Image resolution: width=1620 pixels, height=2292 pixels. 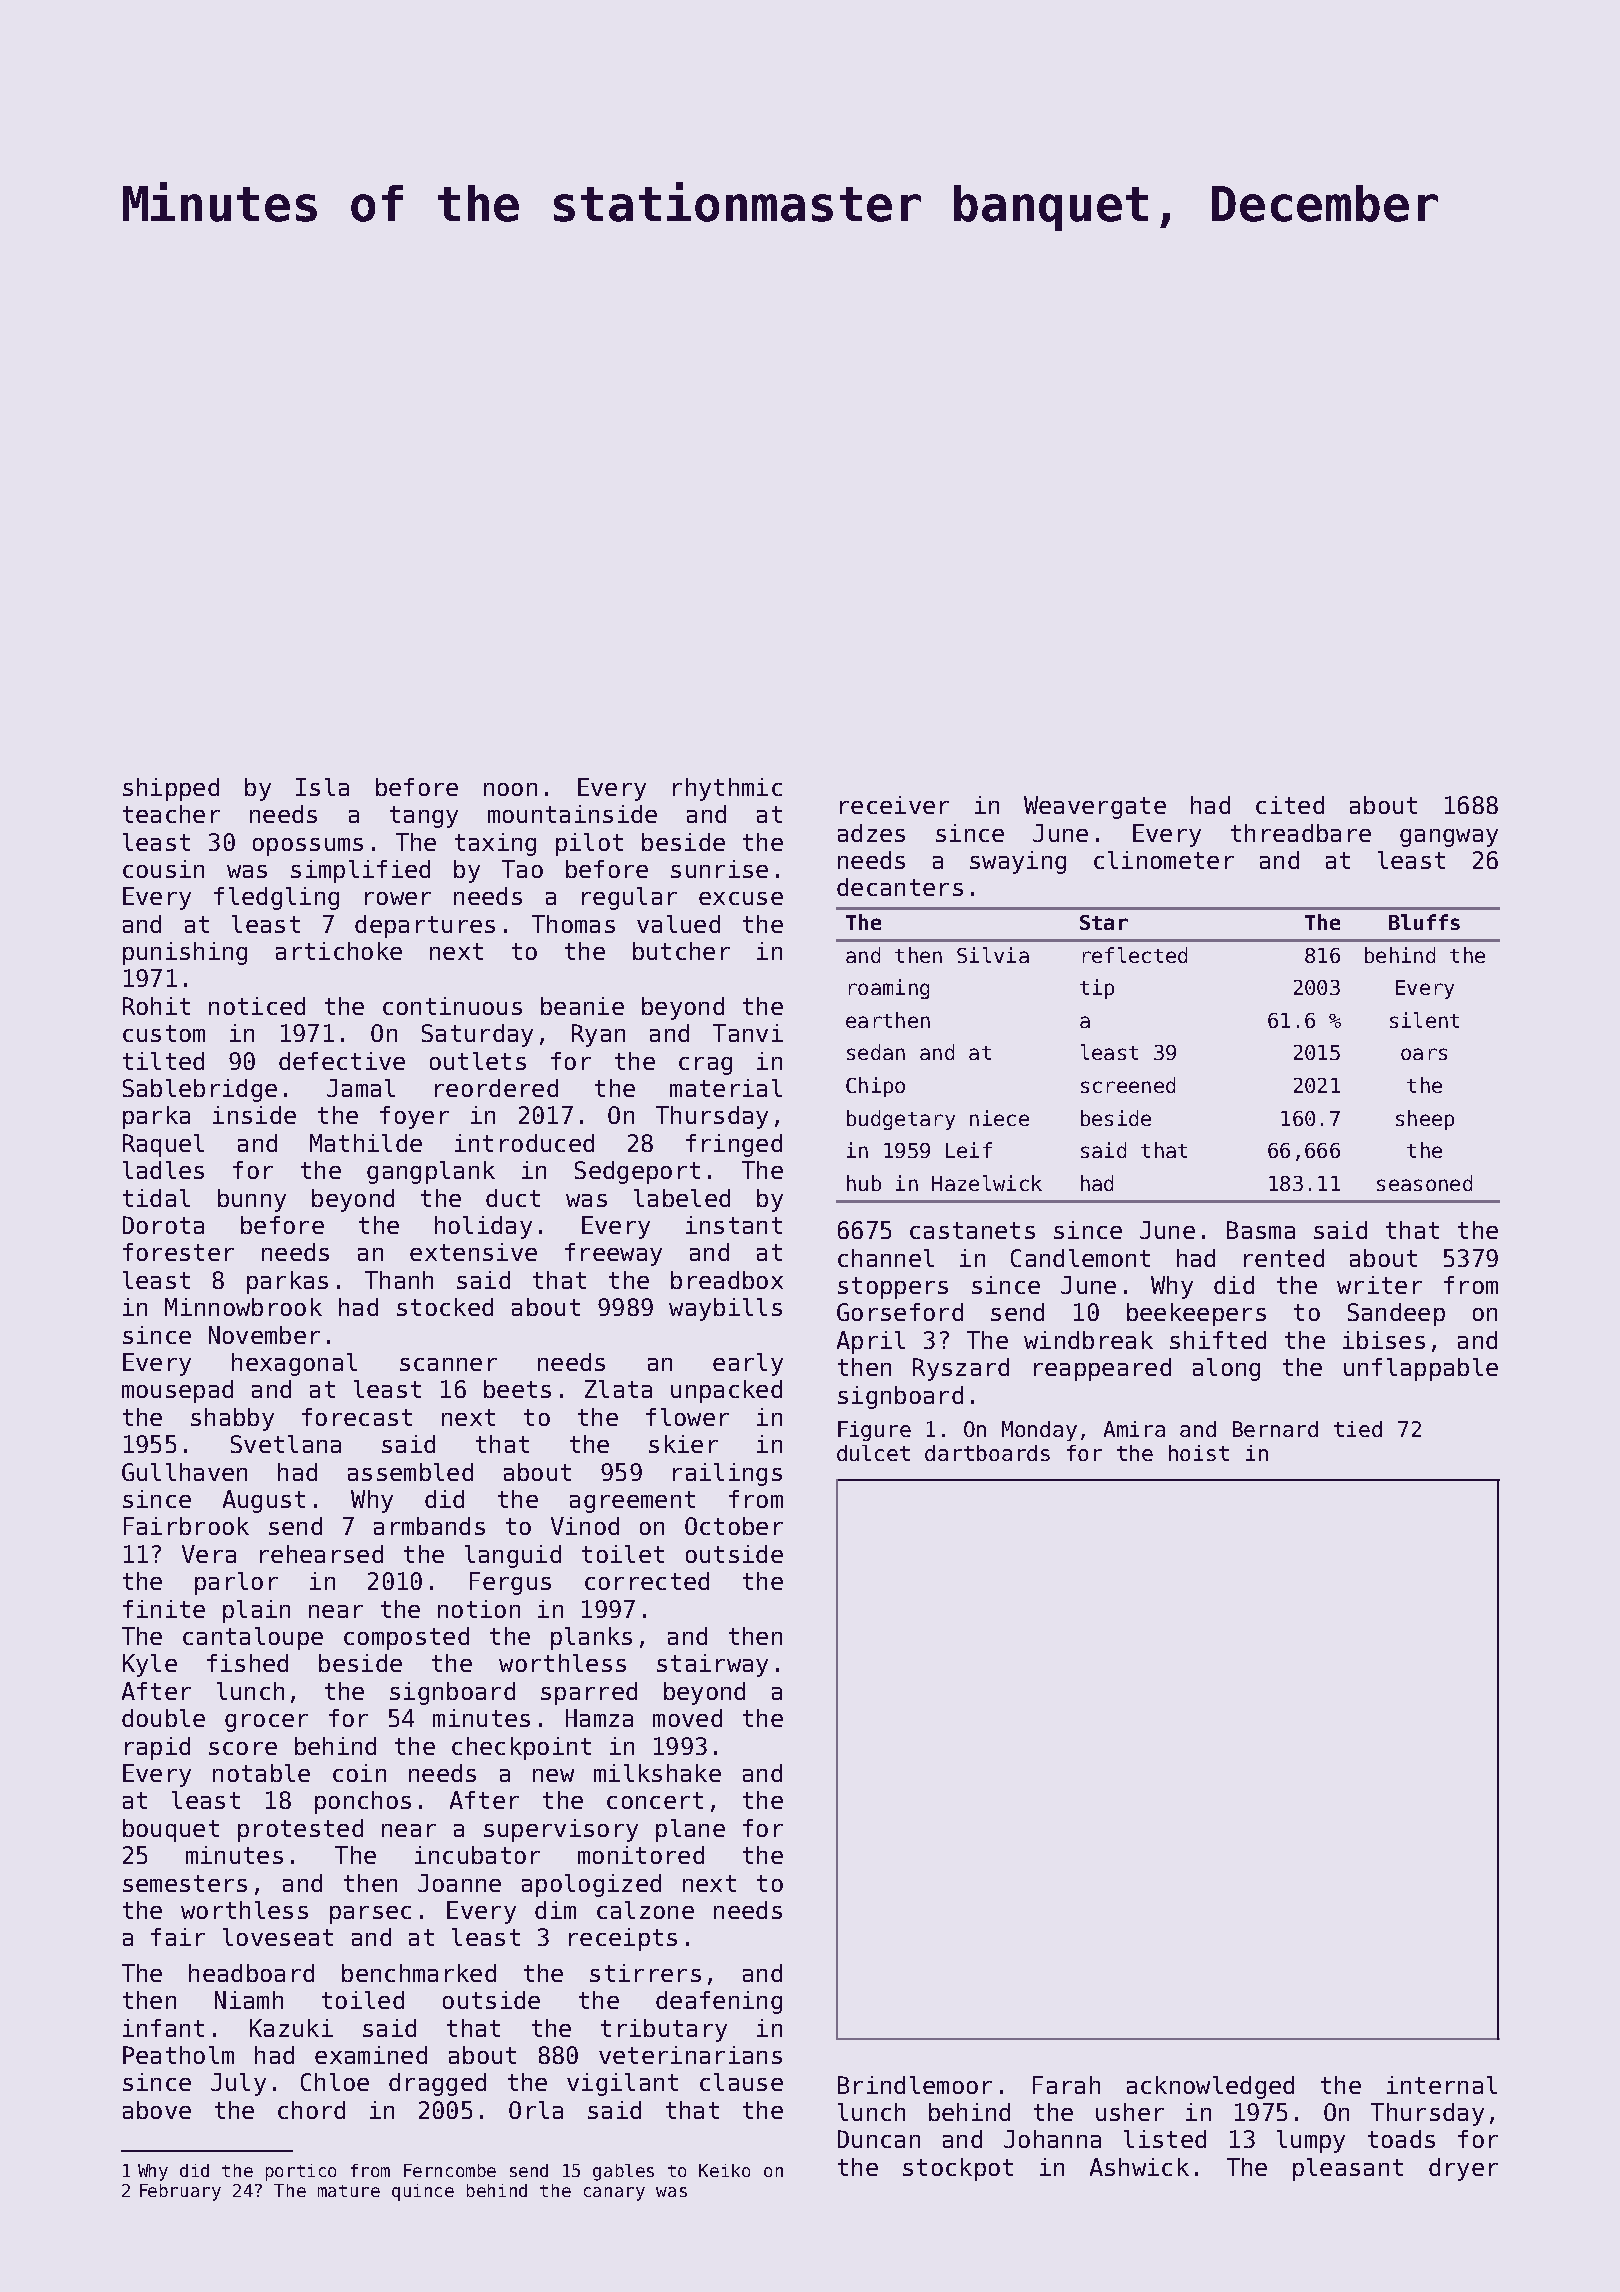 I want to click on seasoned, so click(x=1424, y=1183).
